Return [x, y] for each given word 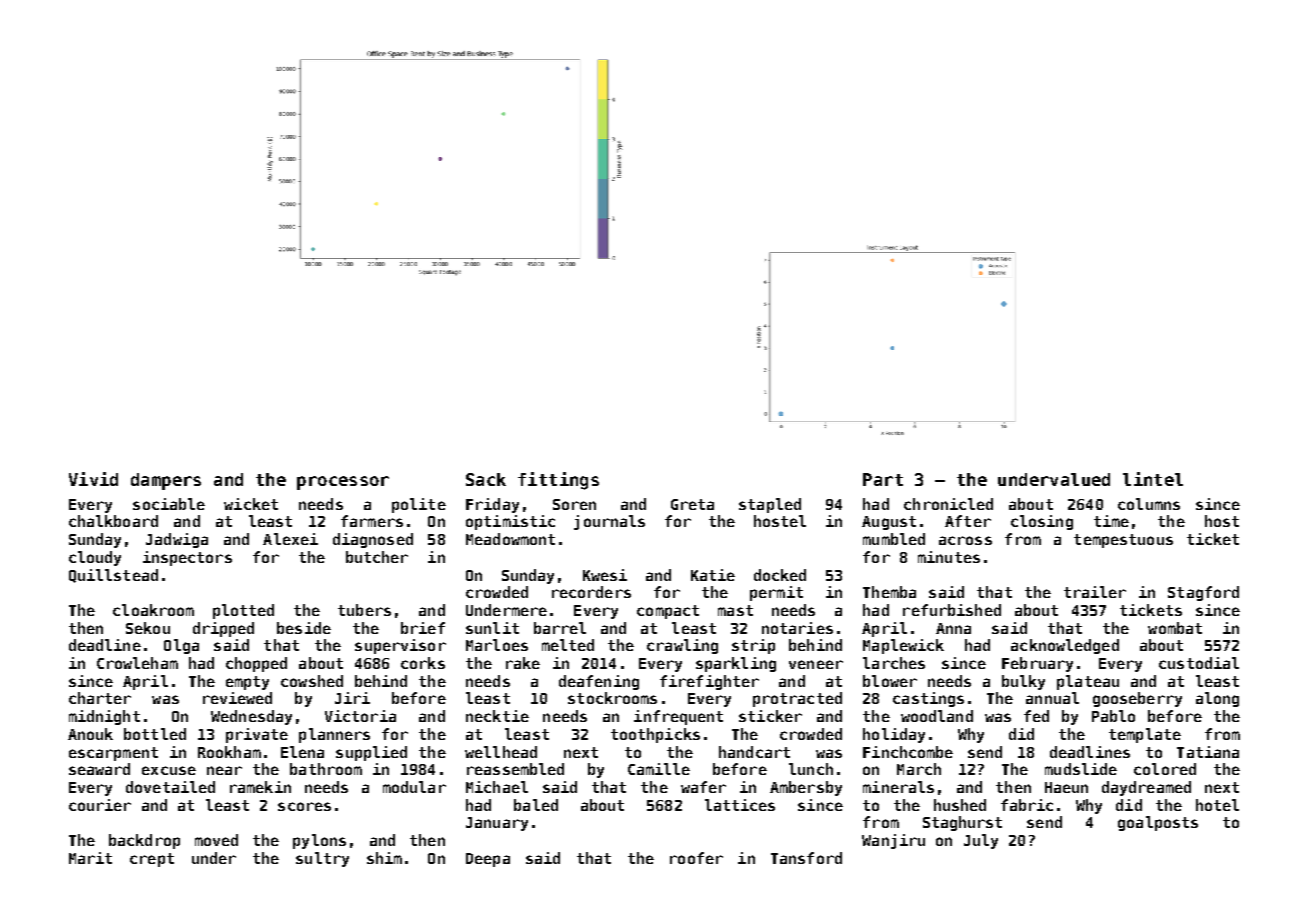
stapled [770, 505]
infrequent [678, 717]
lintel [1153, 479]
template [1145, 735]
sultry [322, 859]
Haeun [1066, 787]
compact [668, 612]
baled [536, 805]
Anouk [90, 734]
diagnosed [373, 540]
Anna [953, 628]
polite [419, 505]
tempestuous [1123, 541]
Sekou [148, 628]
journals [609, 522]
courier [100, 805]
